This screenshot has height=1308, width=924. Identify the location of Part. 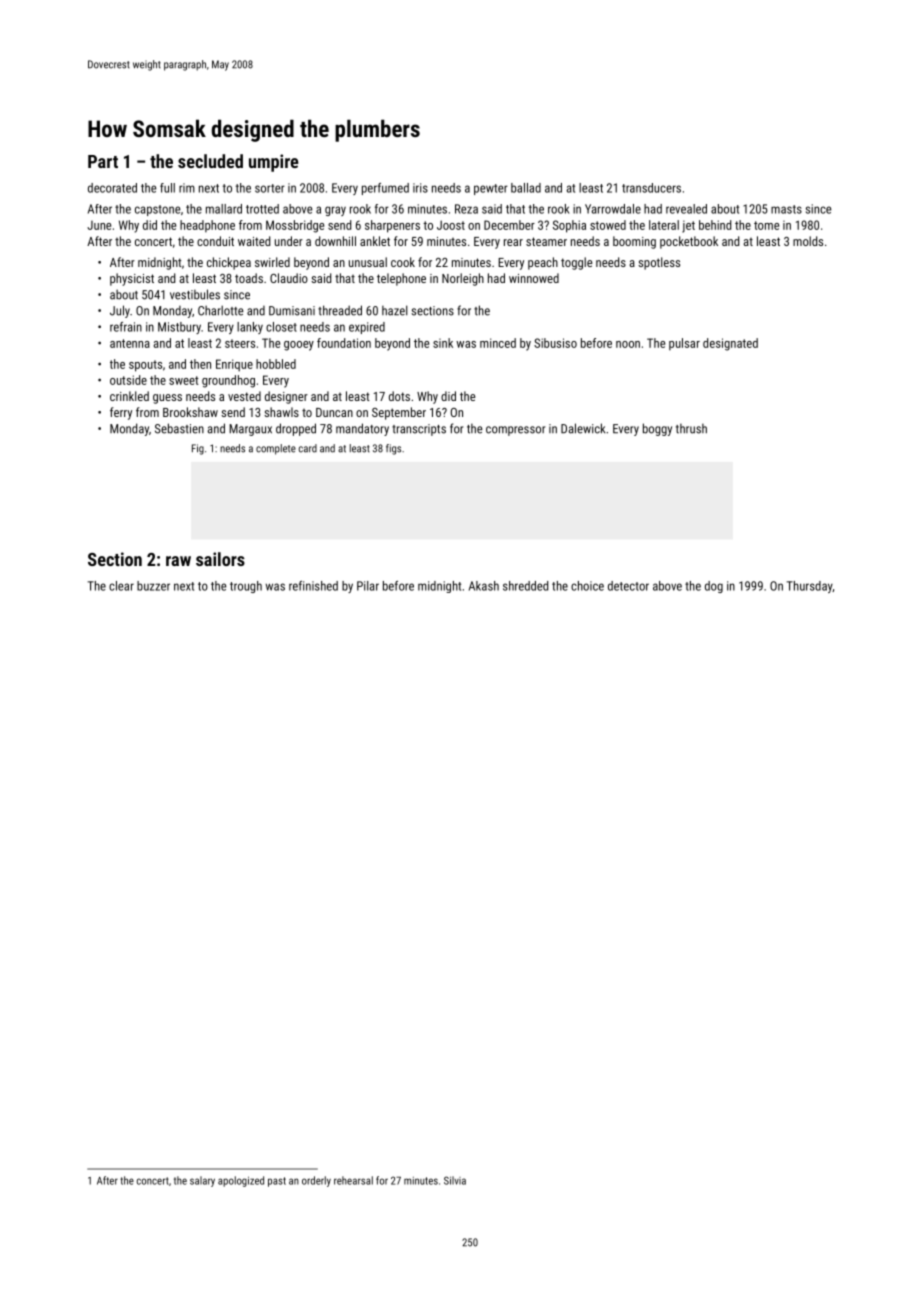
(103, 161).
